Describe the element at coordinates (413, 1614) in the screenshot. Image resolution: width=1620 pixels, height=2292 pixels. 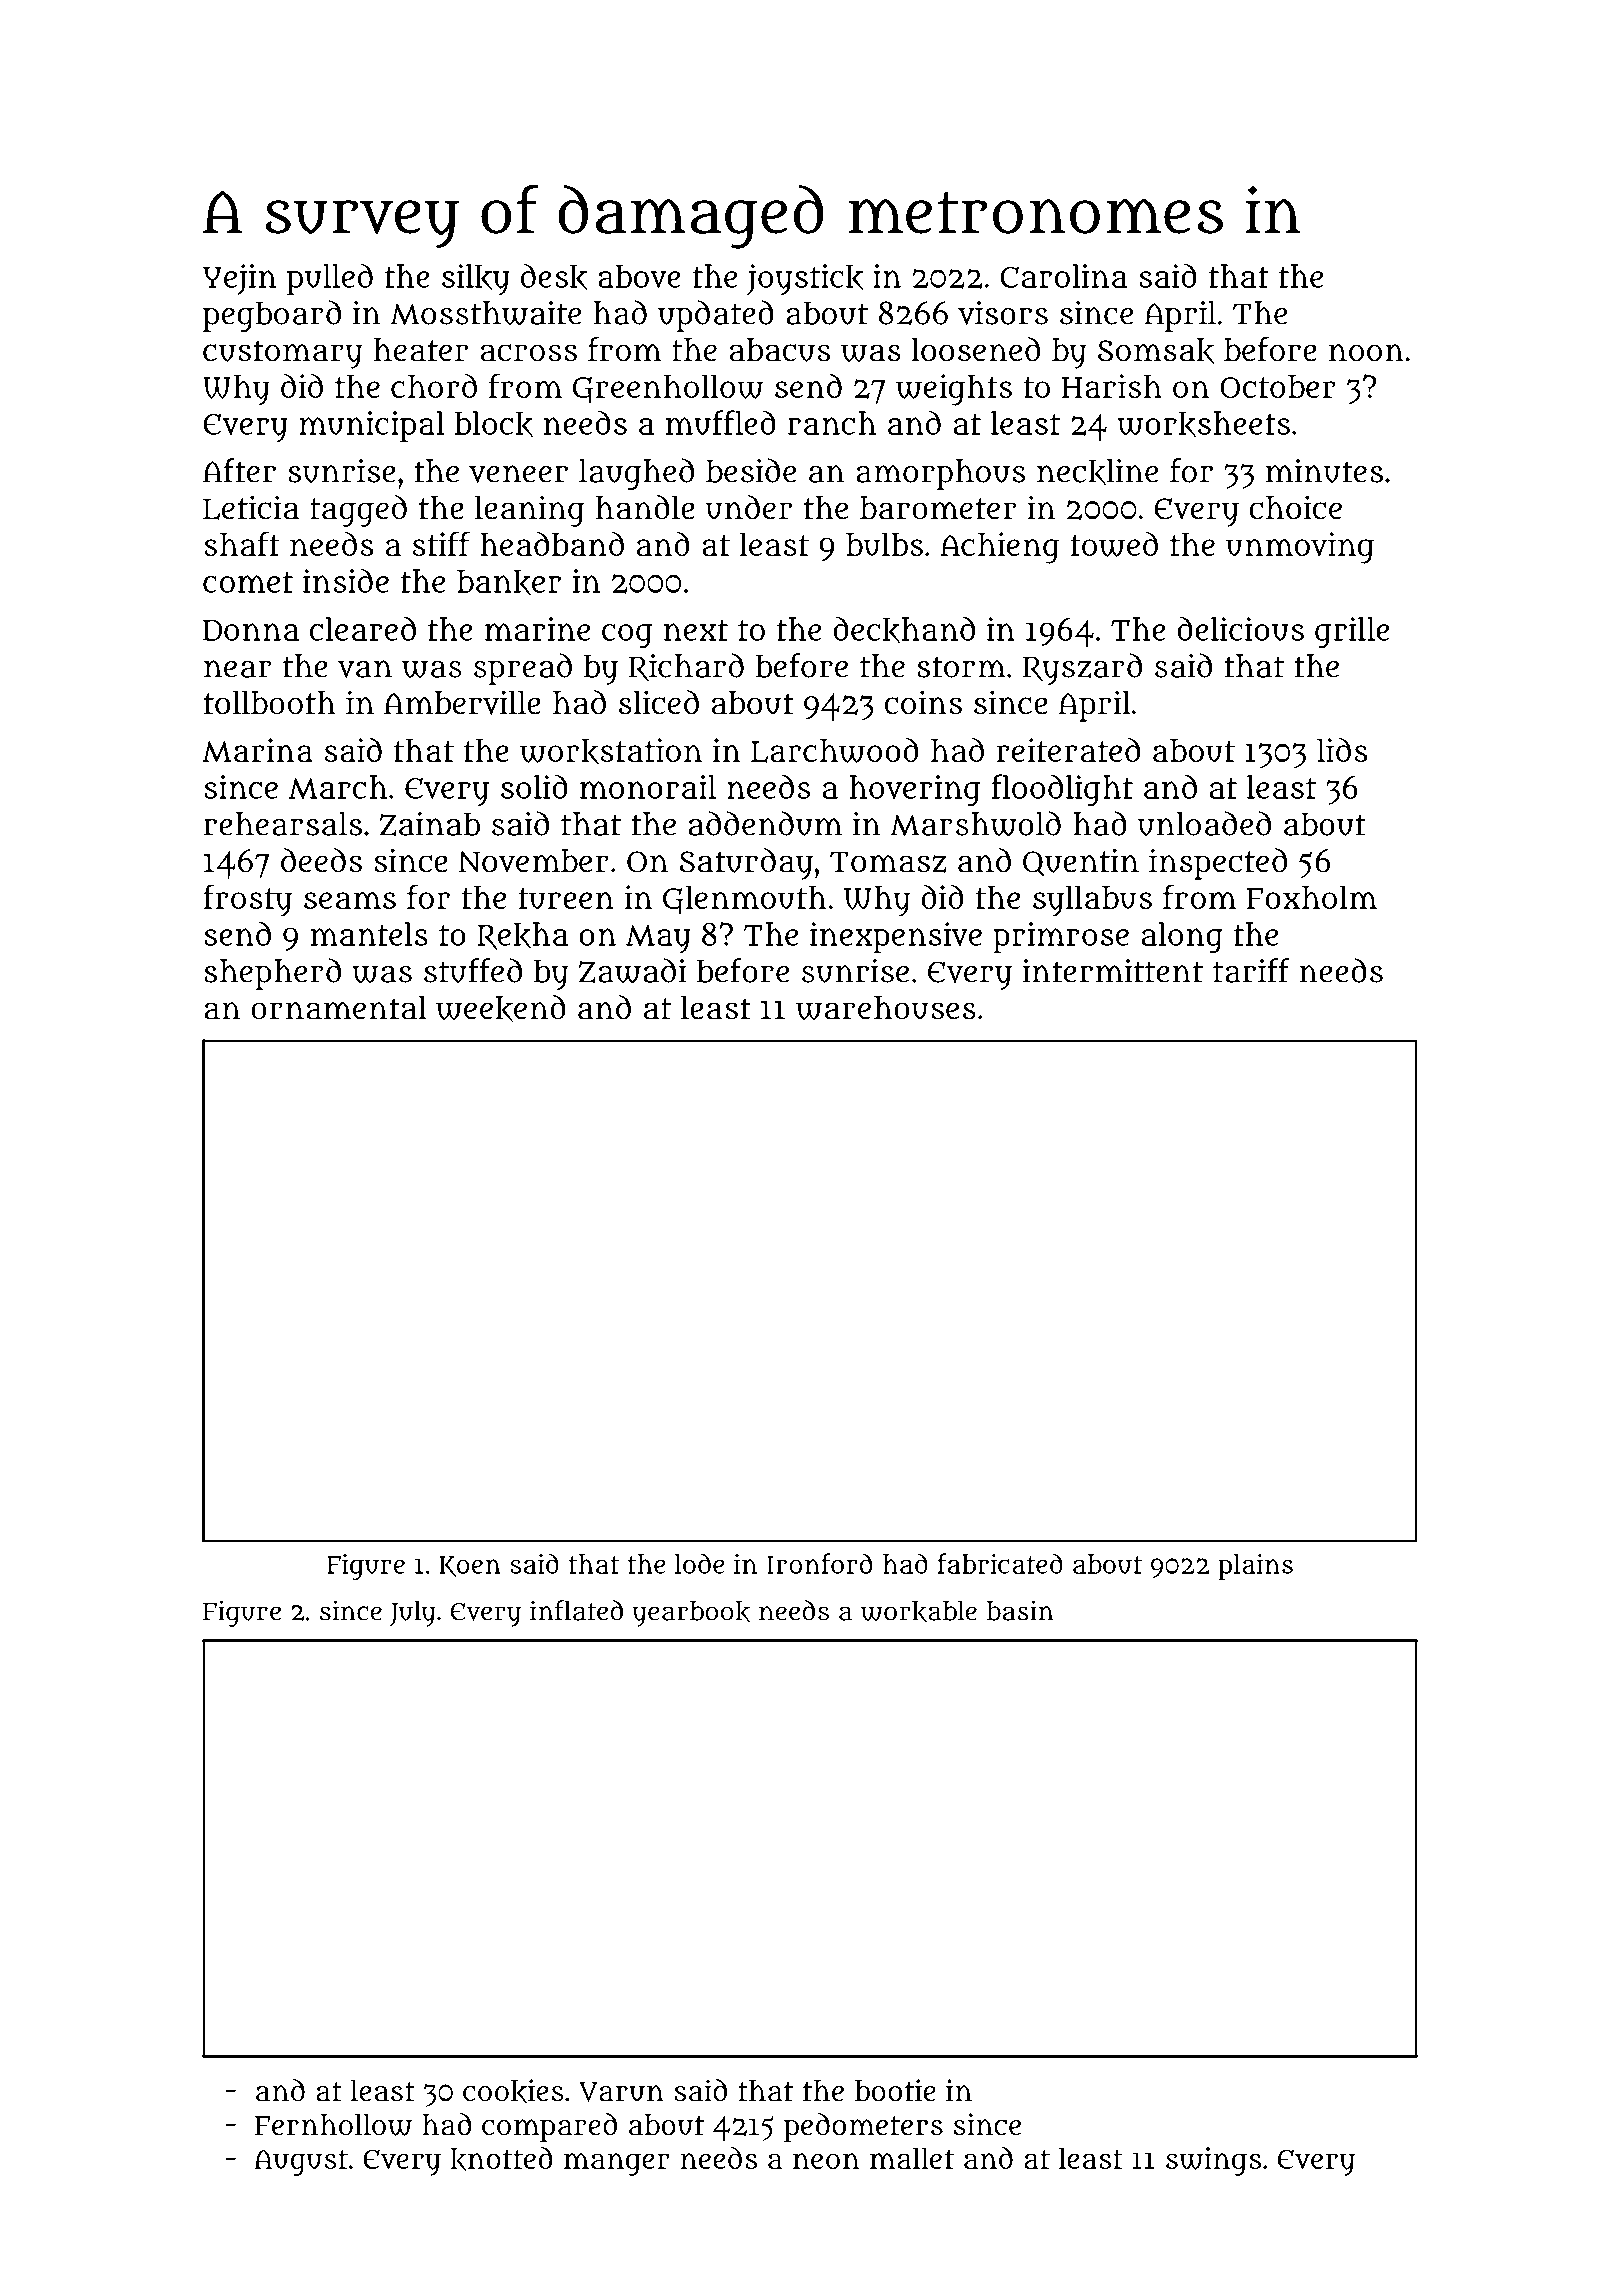
I see `July` at that location.
